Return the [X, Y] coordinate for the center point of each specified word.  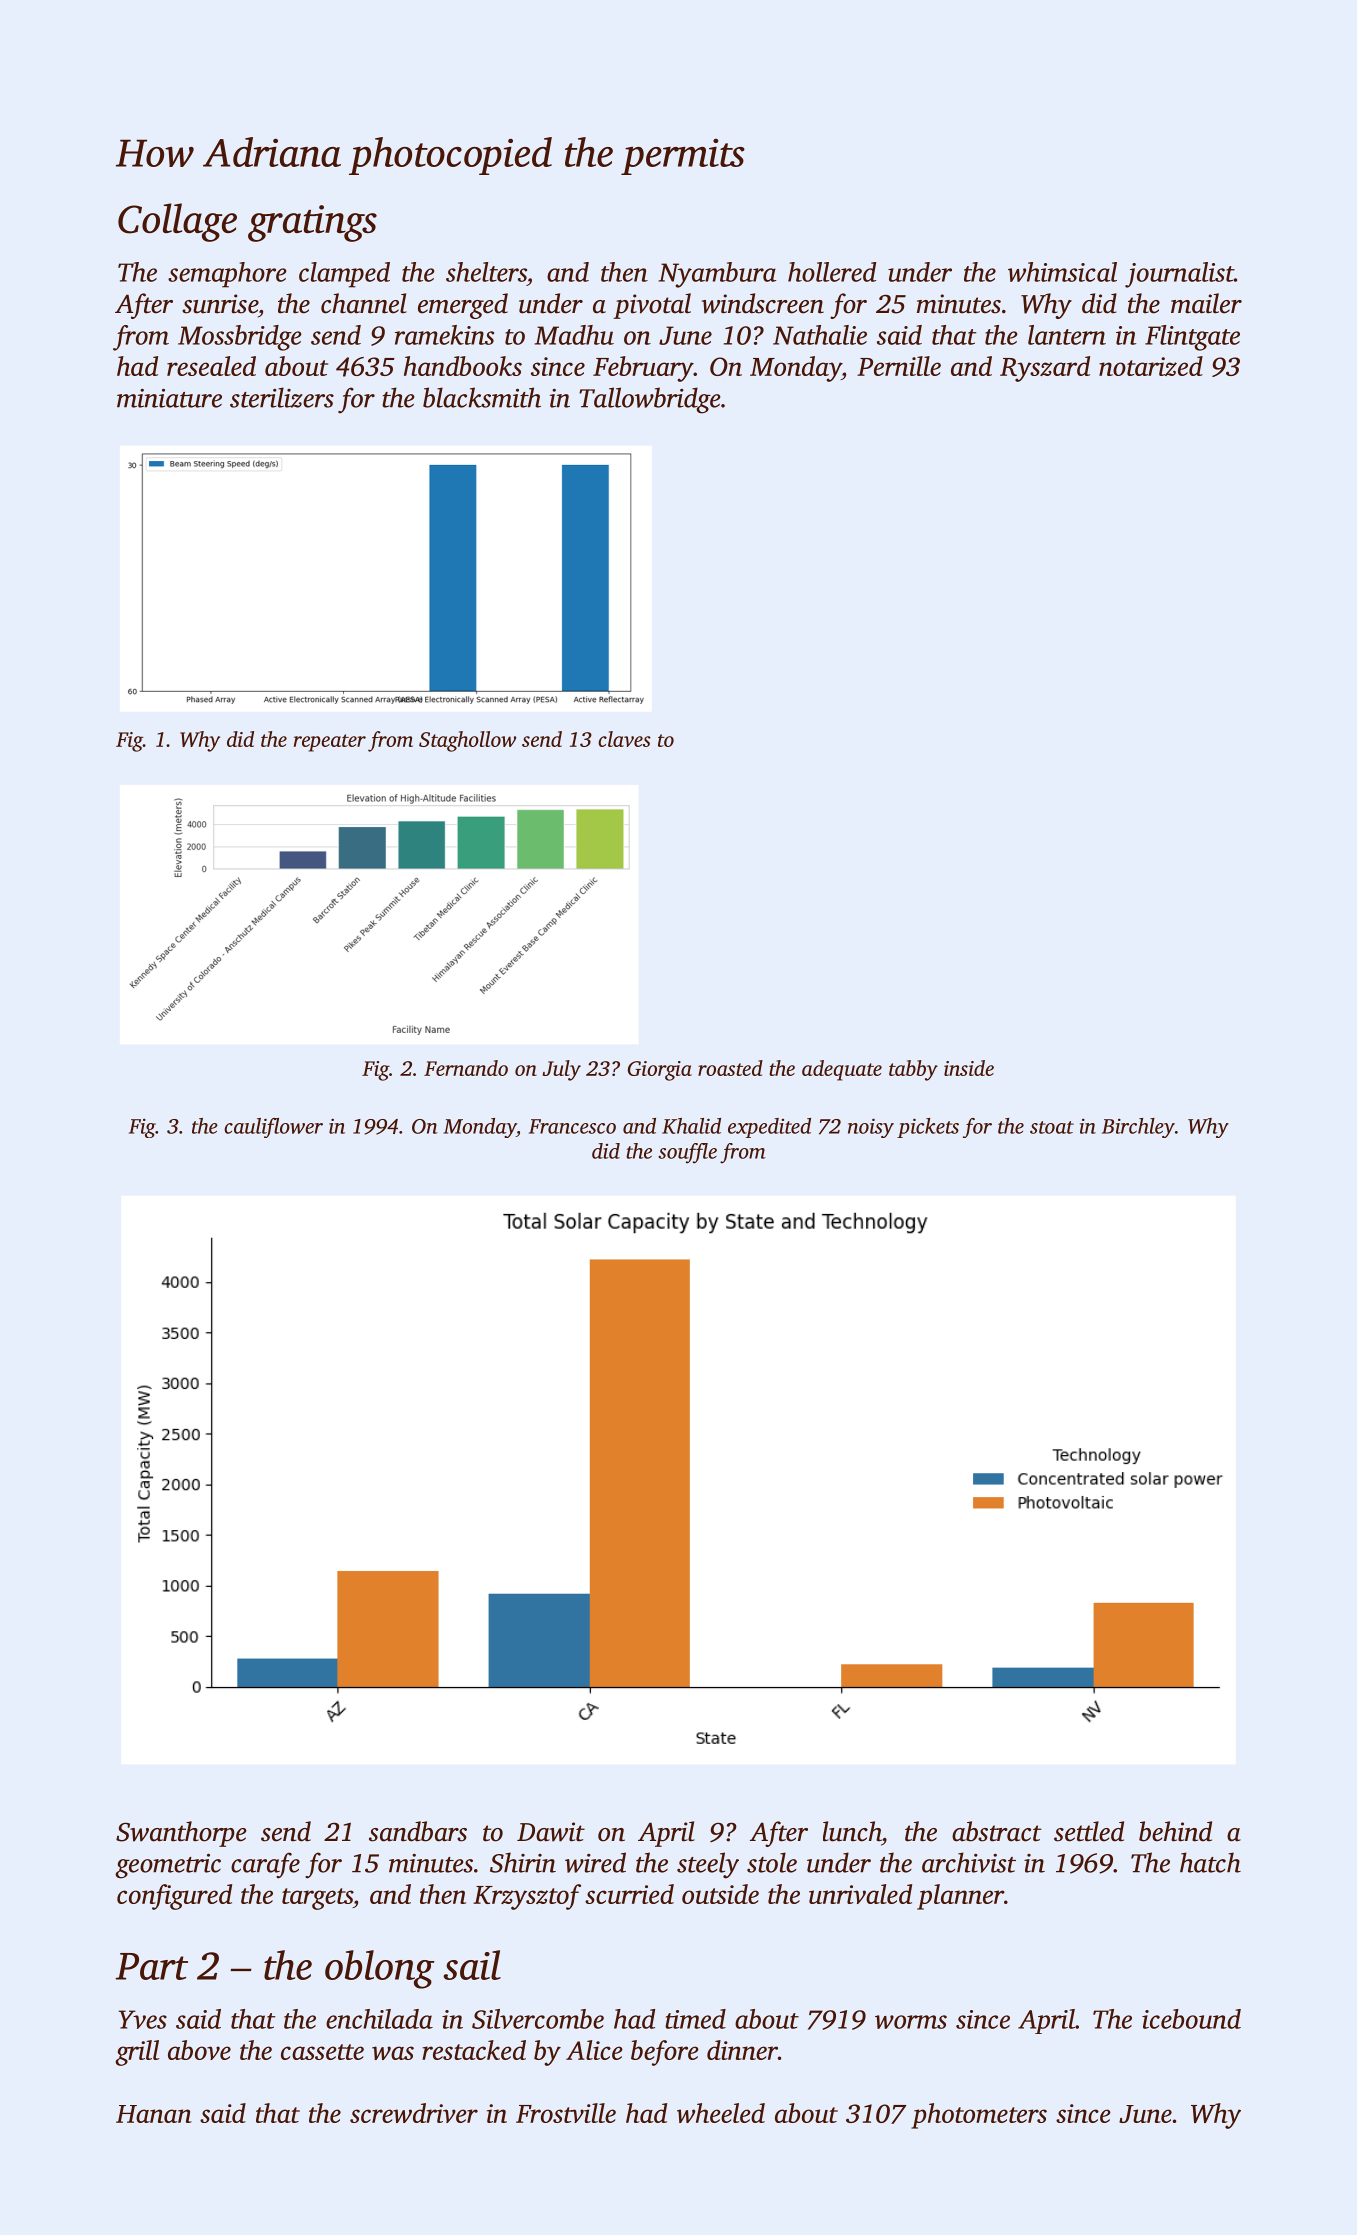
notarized [1151, 366]
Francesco [572, 1126]
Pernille [899, 366]
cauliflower [273, 1128]
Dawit [551, 1832]
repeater [330, 743]
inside [969, 1068]
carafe [265, 1865]
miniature [169, 398]
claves [624, 739]
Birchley [1138, 1128]
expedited [769, 1128]
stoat [1052, 1127]
